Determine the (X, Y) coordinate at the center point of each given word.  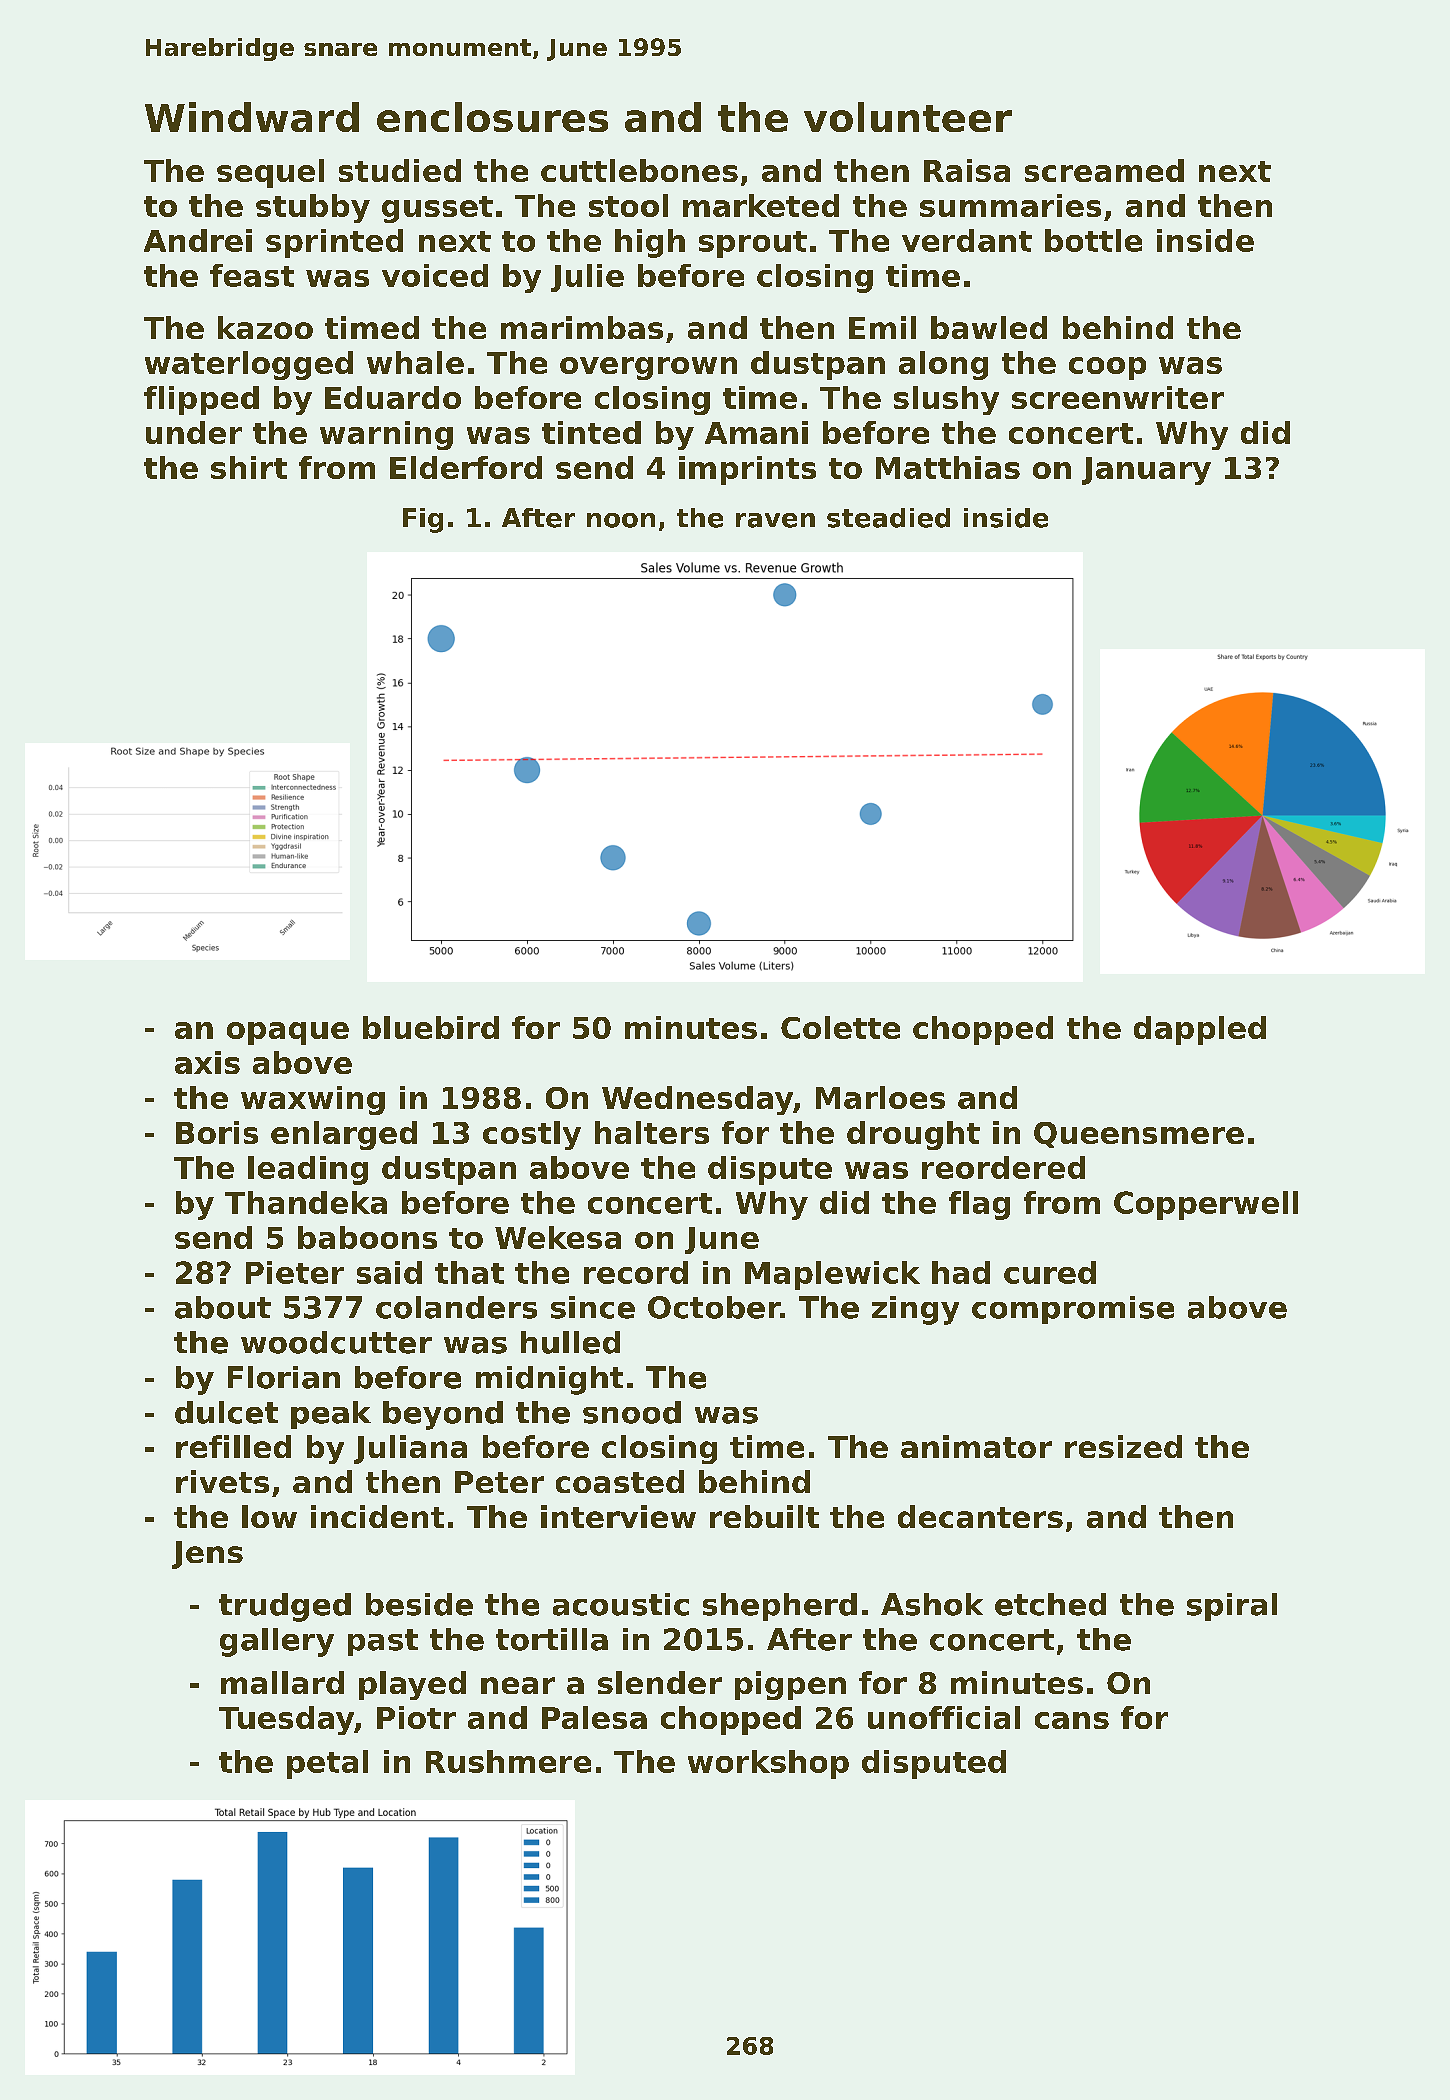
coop (1107, 368)
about (223, 1307)
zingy (915, 1310)
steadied (888, 518)
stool (628, 205)
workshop (768, 1764)
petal (327, 1764)
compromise (1073, 1310)
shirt (249, 467)
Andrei (198, 240)
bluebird (431, 1027)
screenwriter (1118, 397)
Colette (840, 1027)
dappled (1200, 1030)
